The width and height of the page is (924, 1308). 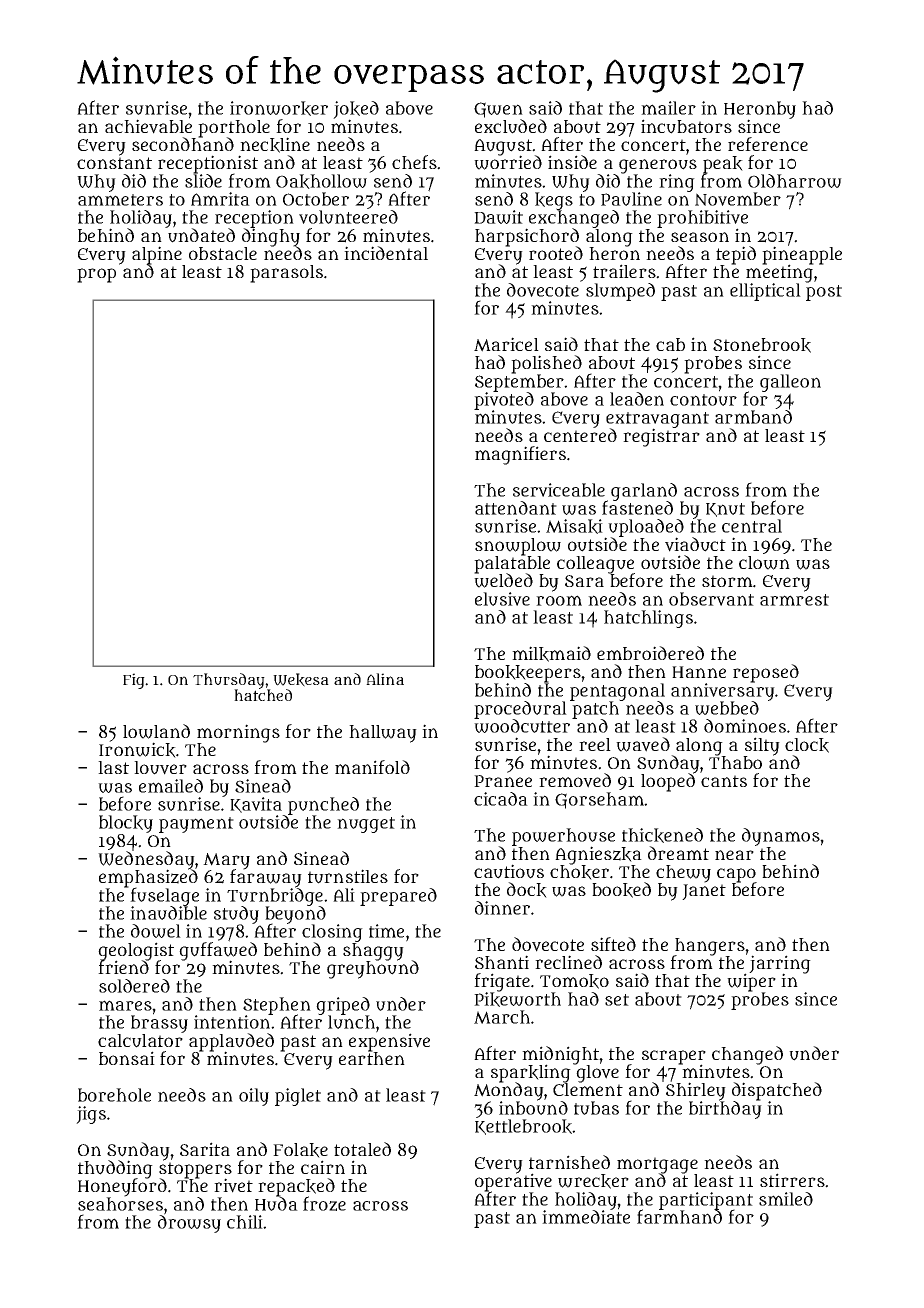 What do you see at coordinates (753, 417) in the page?
I see `armband` at bounding box center [753, 417].
